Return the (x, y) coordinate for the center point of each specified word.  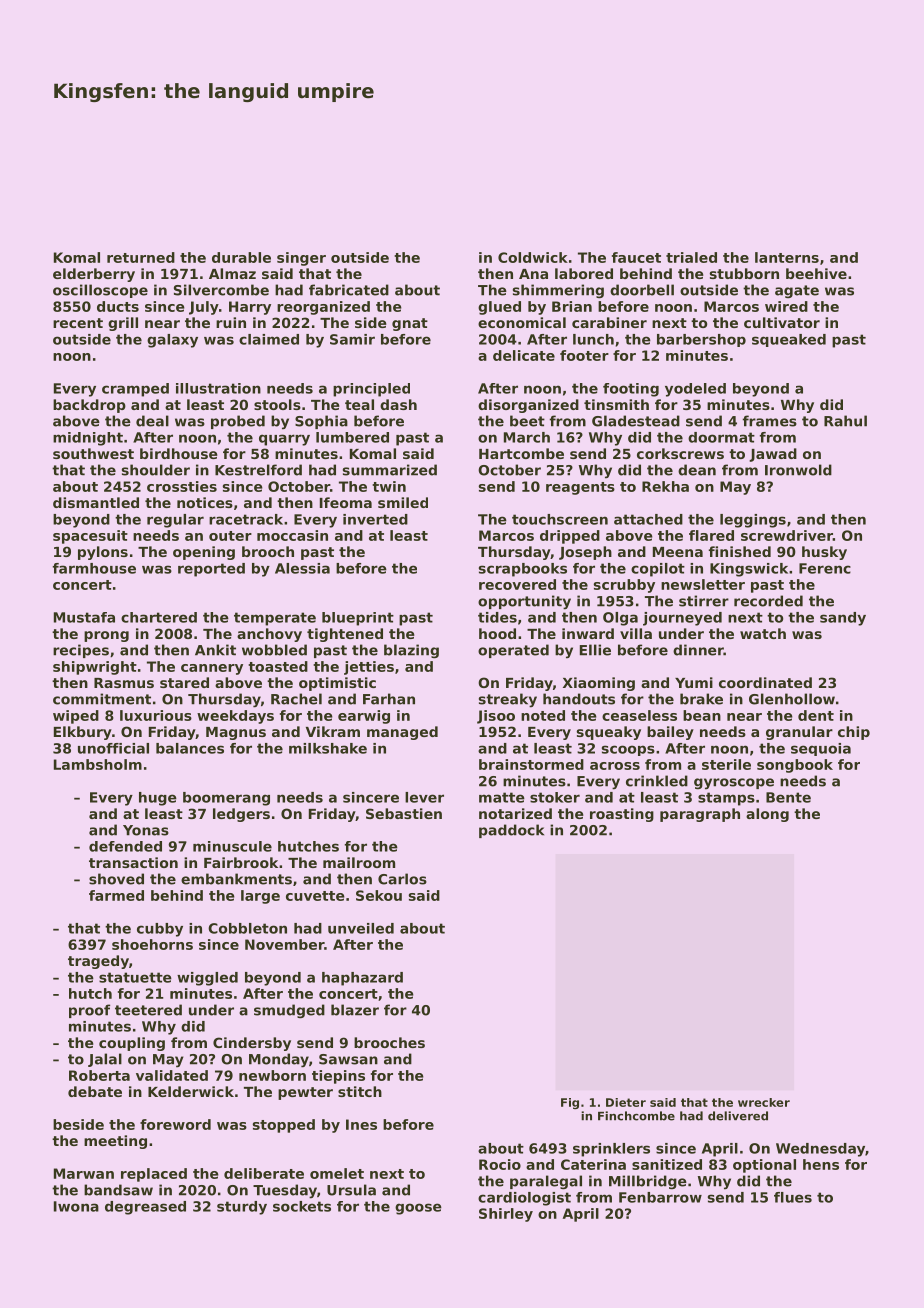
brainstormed (531, 764)
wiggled (207, 979)
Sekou (379, 895)
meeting (115, 1142)
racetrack (246, 519)
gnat (410, 324)
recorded (768, 601)
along (767, 815)
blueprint (358, 619)
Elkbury (83, 733)
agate (797, 291)
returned (141, 257)
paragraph (700, 815)
